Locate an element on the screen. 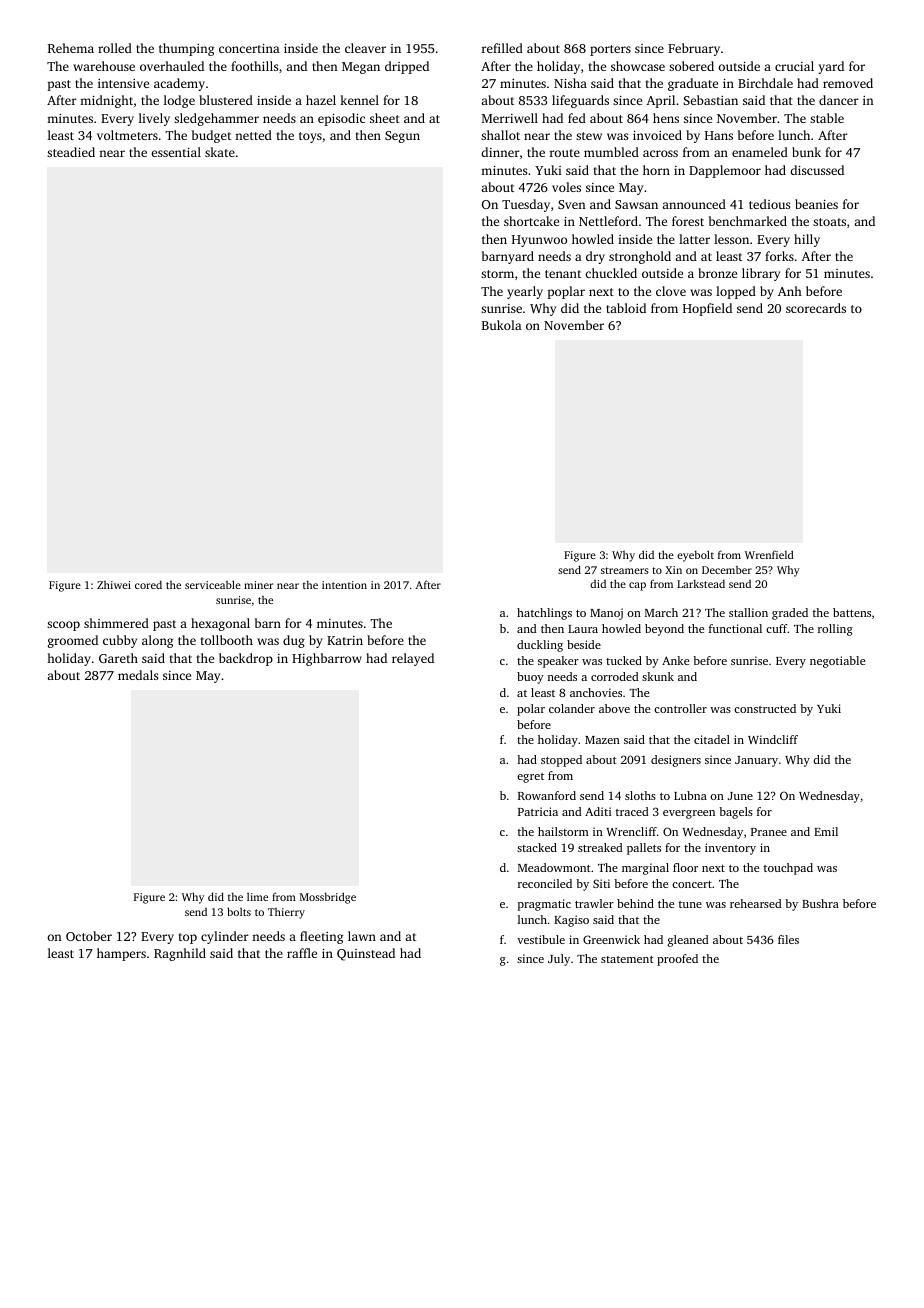 This screenshot has width=924, height=1308. constructed is located at coordinates (765, 708).
